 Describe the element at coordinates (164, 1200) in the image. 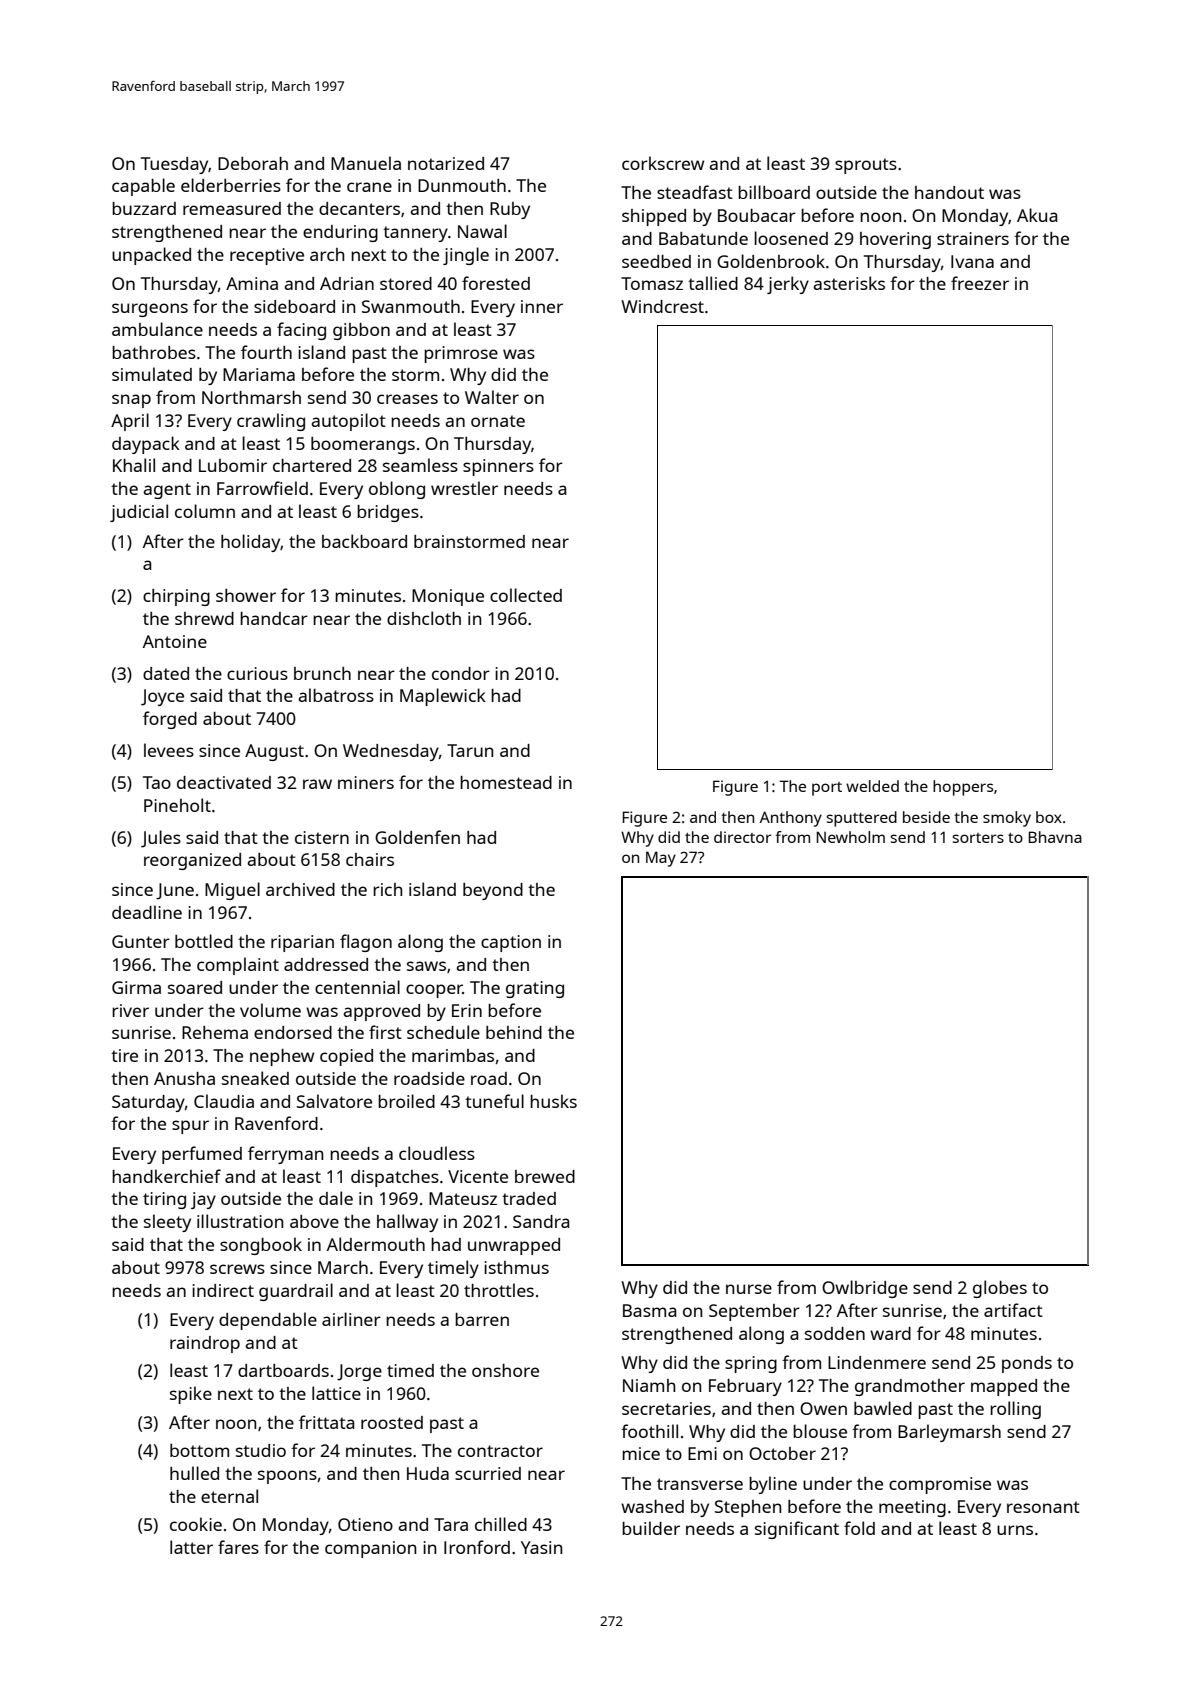

I see `tiring` at that location.
